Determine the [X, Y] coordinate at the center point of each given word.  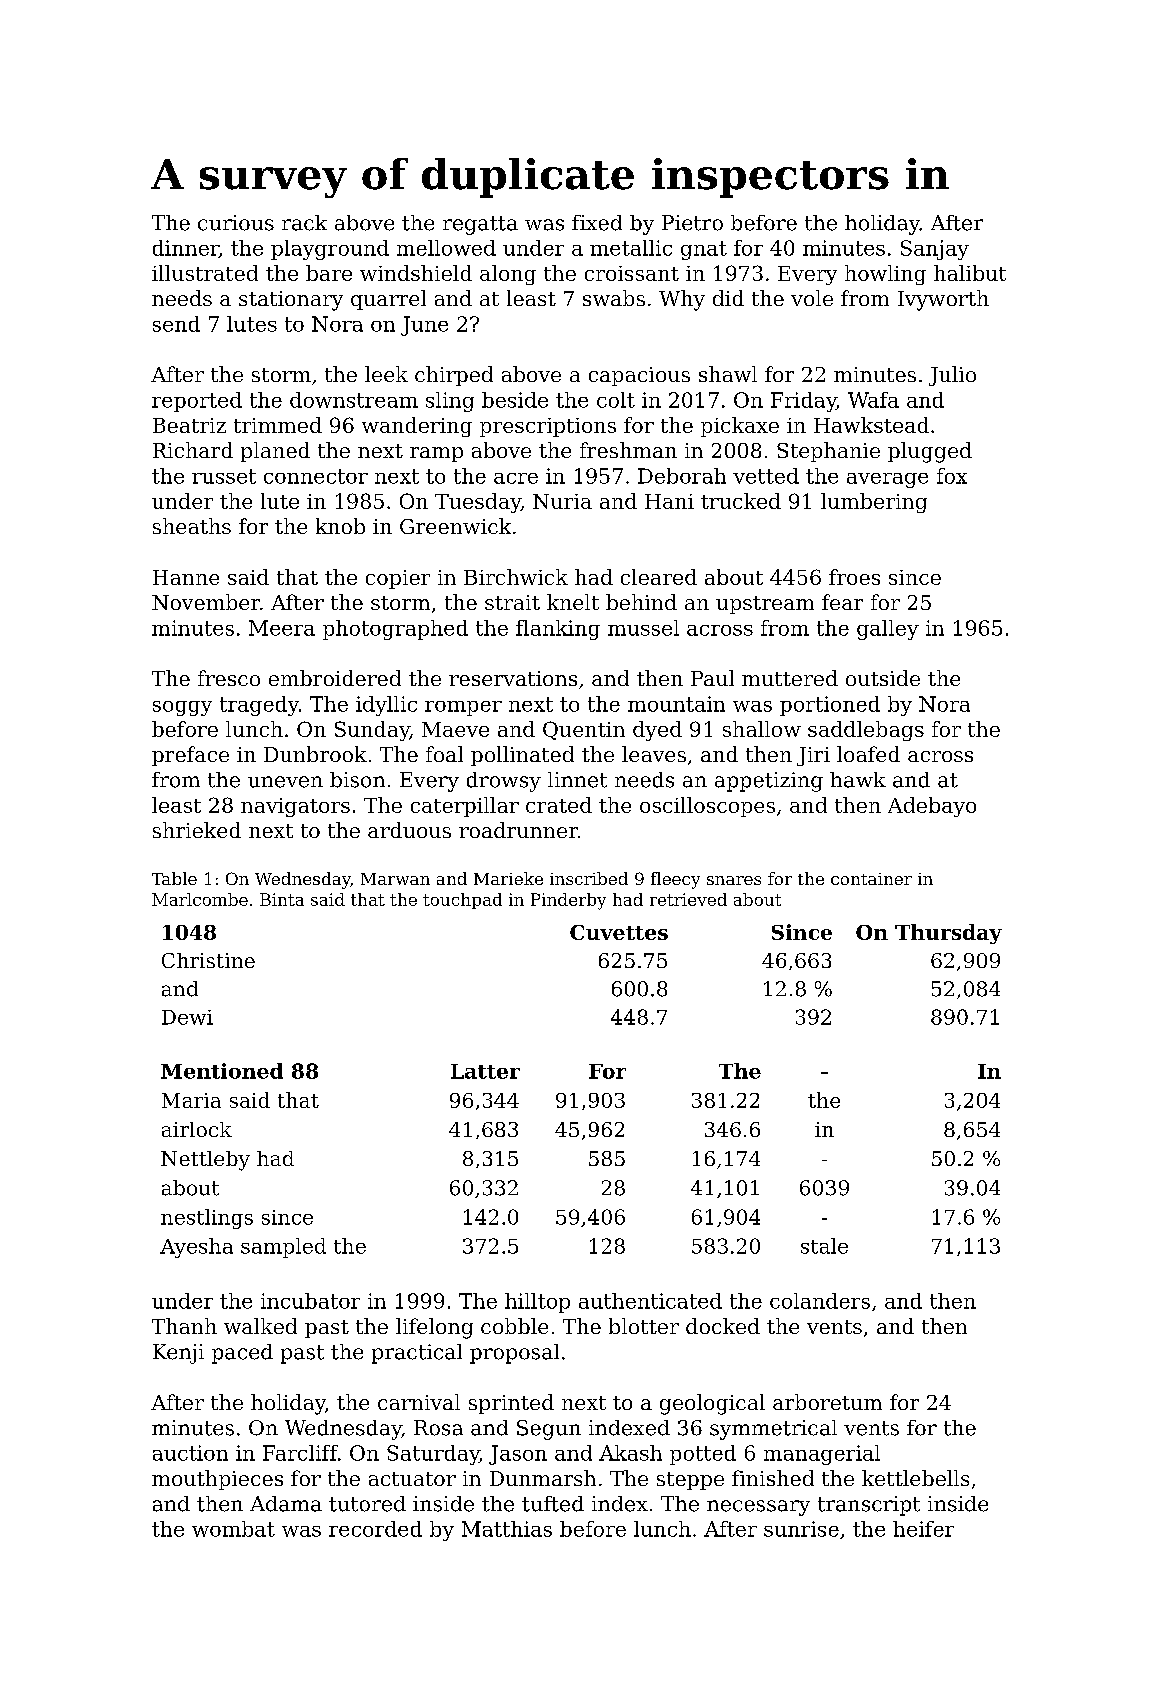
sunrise [801, 1529]
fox [952, 476]
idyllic [386, 706]
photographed [395, 630]
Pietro [692, 223]
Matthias [507, 1529]
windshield [416, 273]
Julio [952, 376]
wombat [233, 1529]
